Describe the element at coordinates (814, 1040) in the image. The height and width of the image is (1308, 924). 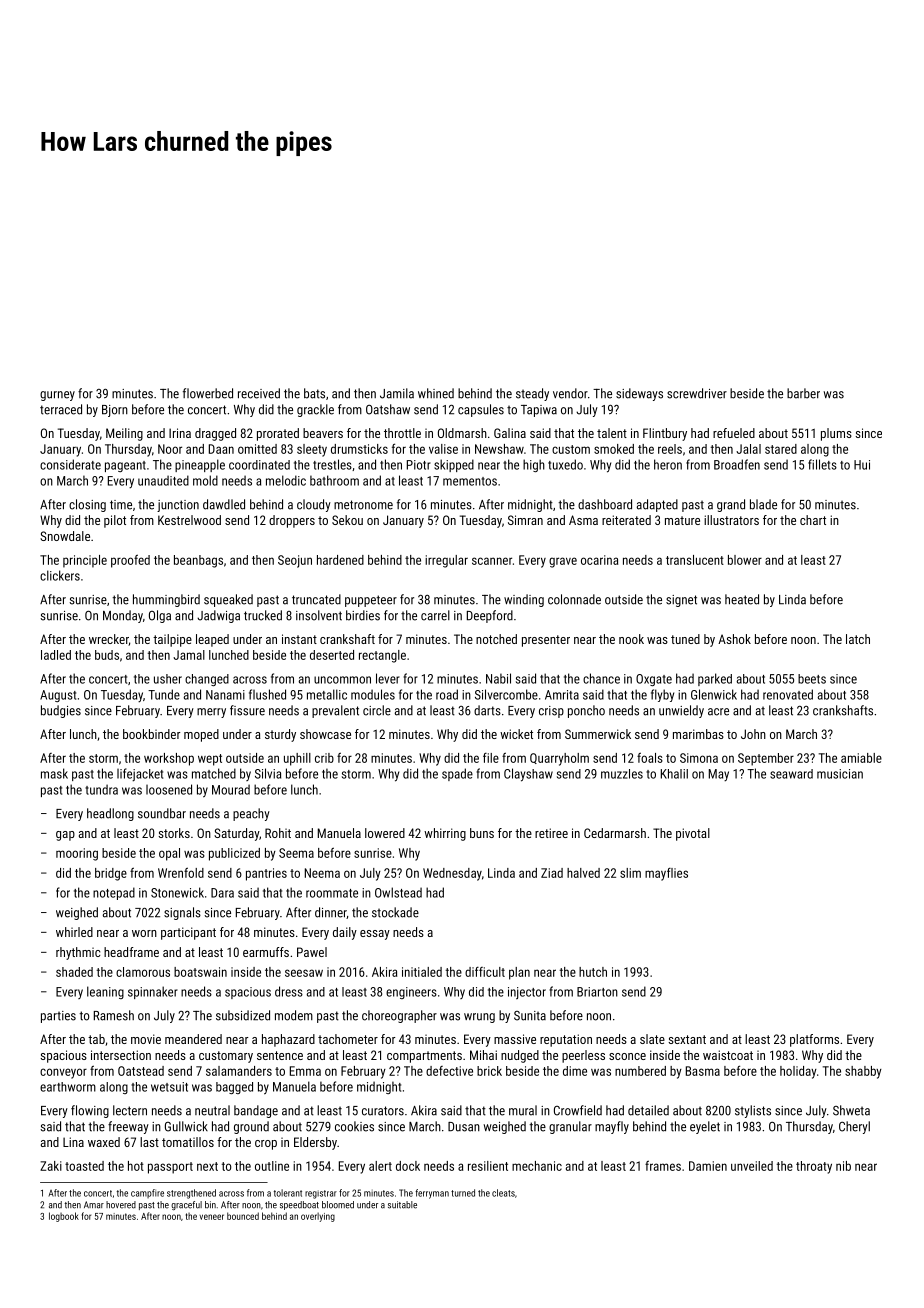
I see `platforms` at that location.
